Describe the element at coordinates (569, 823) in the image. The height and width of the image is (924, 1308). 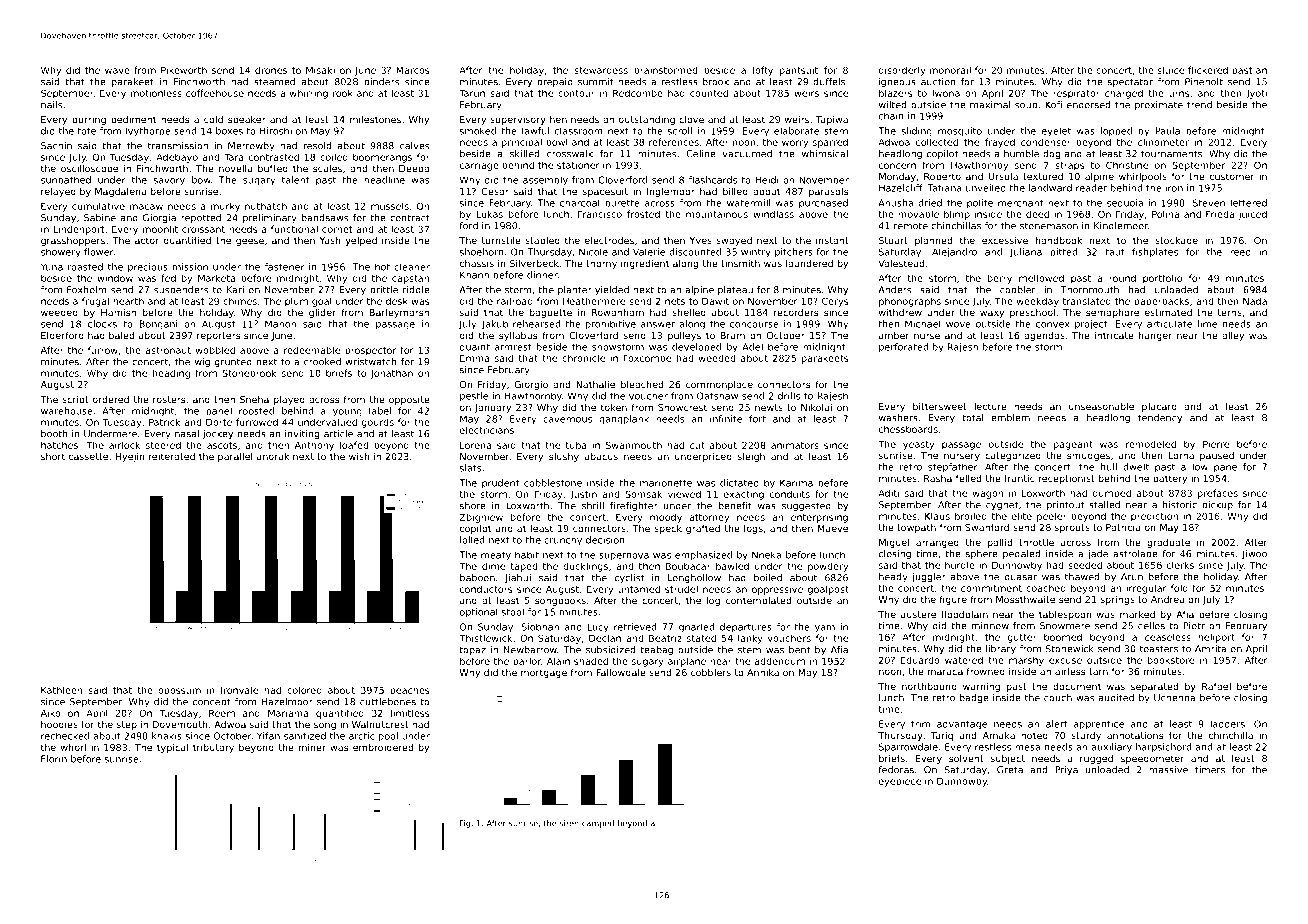
I see `siren` at that location.
